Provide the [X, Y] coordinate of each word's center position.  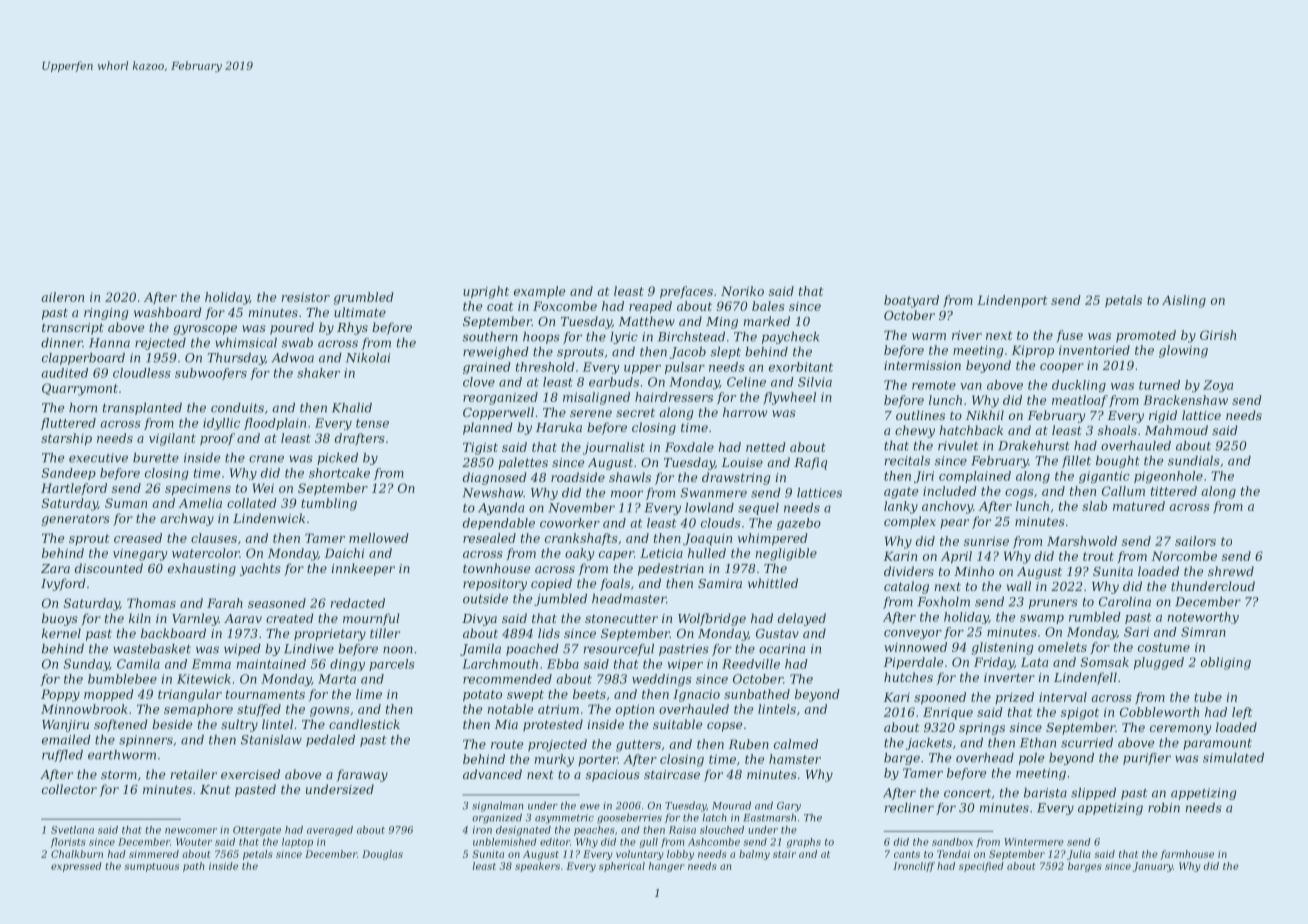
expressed [76, 867]
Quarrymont [80, 389]
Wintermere [1034, 842]
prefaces [686, 292]
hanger [667, 867]
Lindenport [1012, 301]
